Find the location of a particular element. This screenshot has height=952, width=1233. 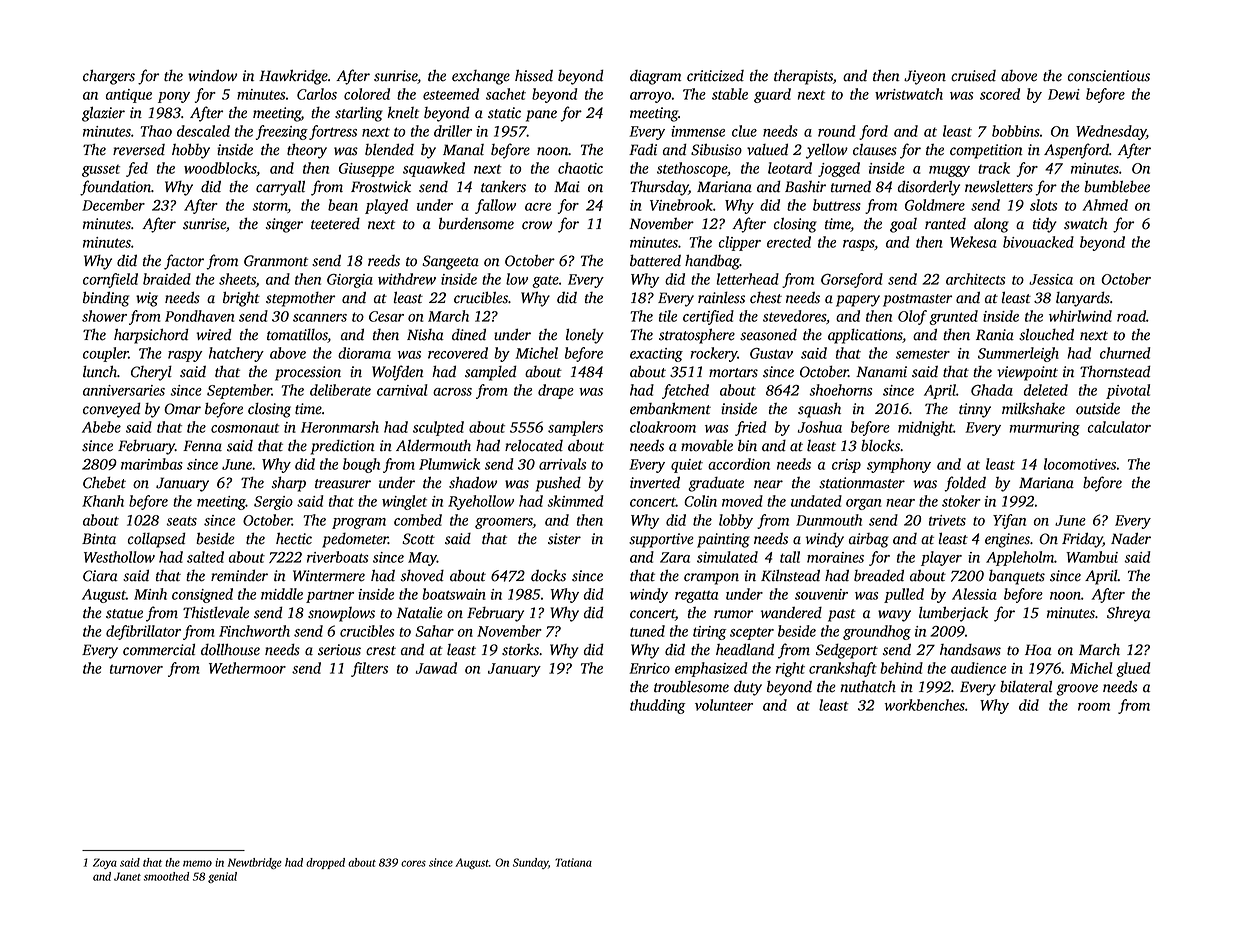

Colin is located at coordinates (700, 501).
